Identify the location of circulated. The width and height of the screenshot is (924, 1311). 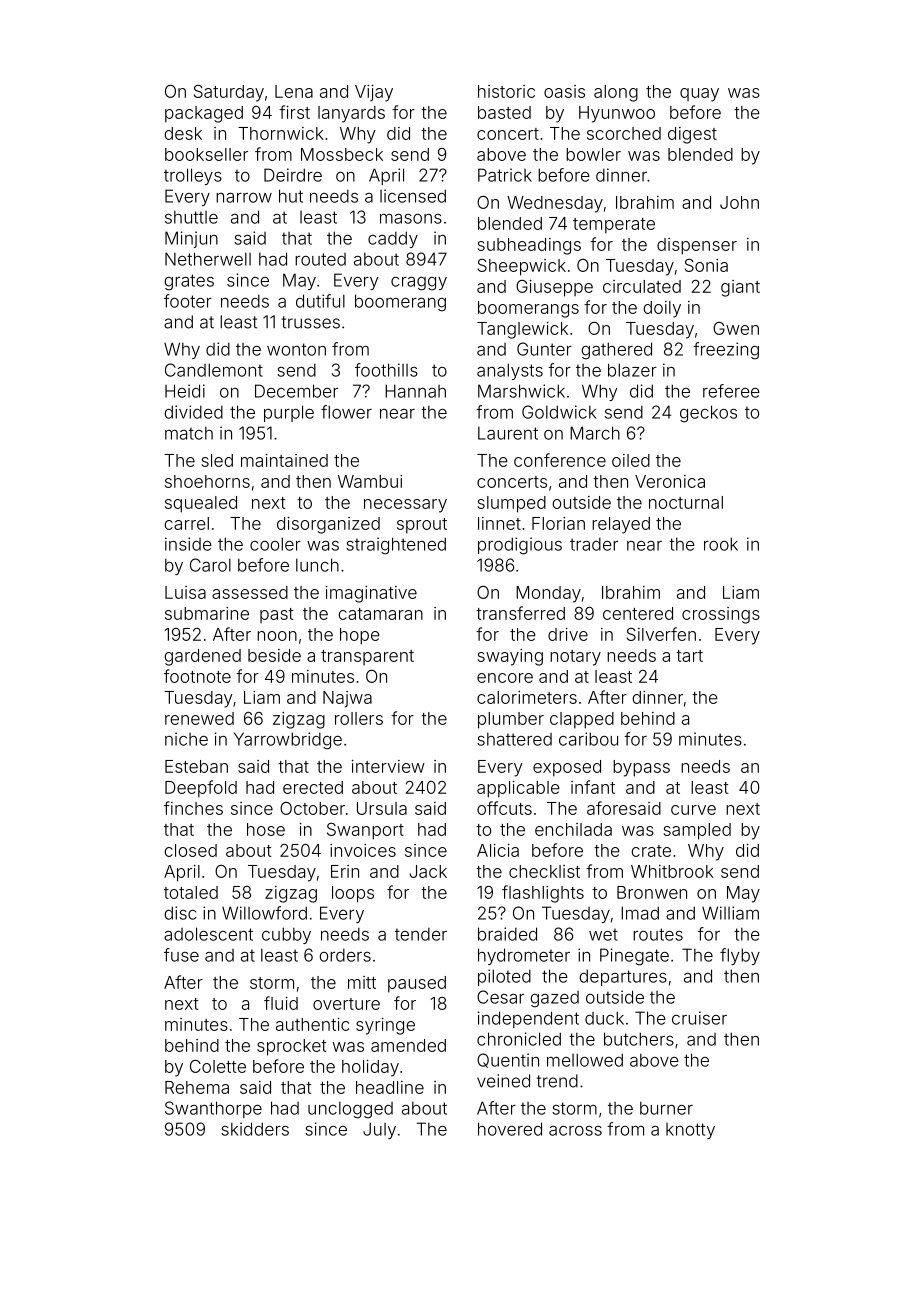
(642, 286).
